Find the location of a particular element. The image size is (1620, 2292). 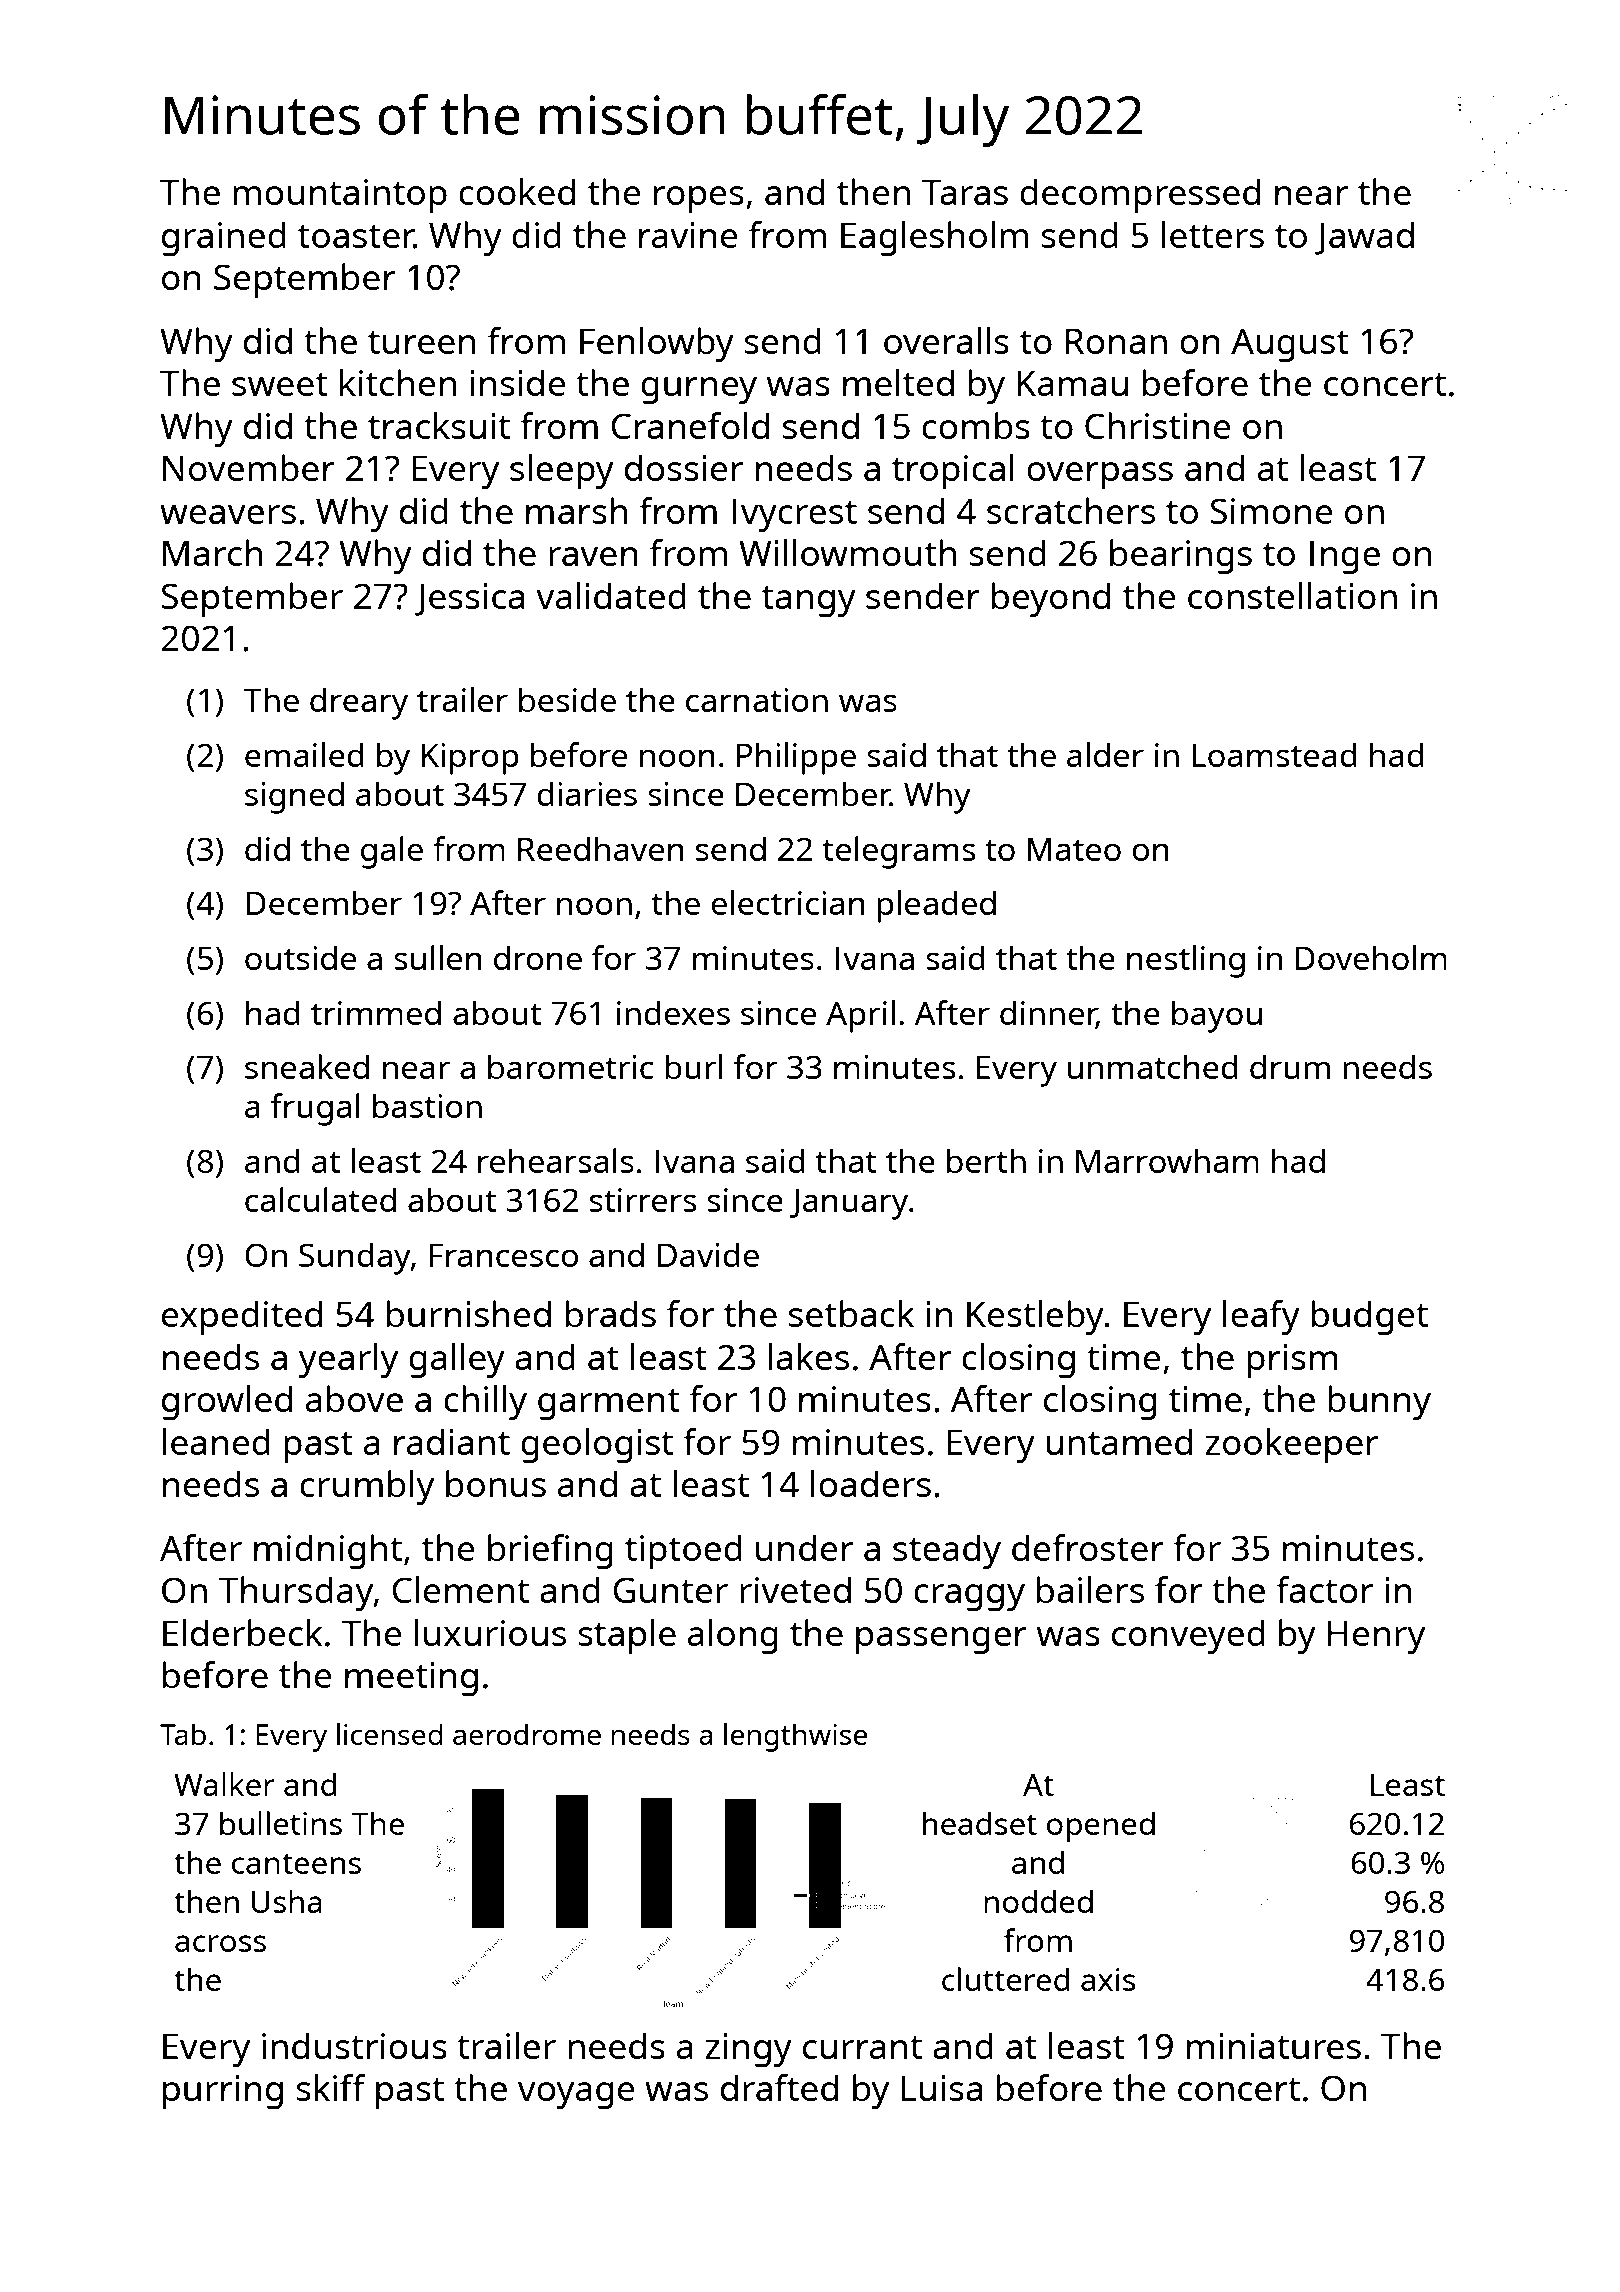

budget is located at coordinates (1370, 1318).
